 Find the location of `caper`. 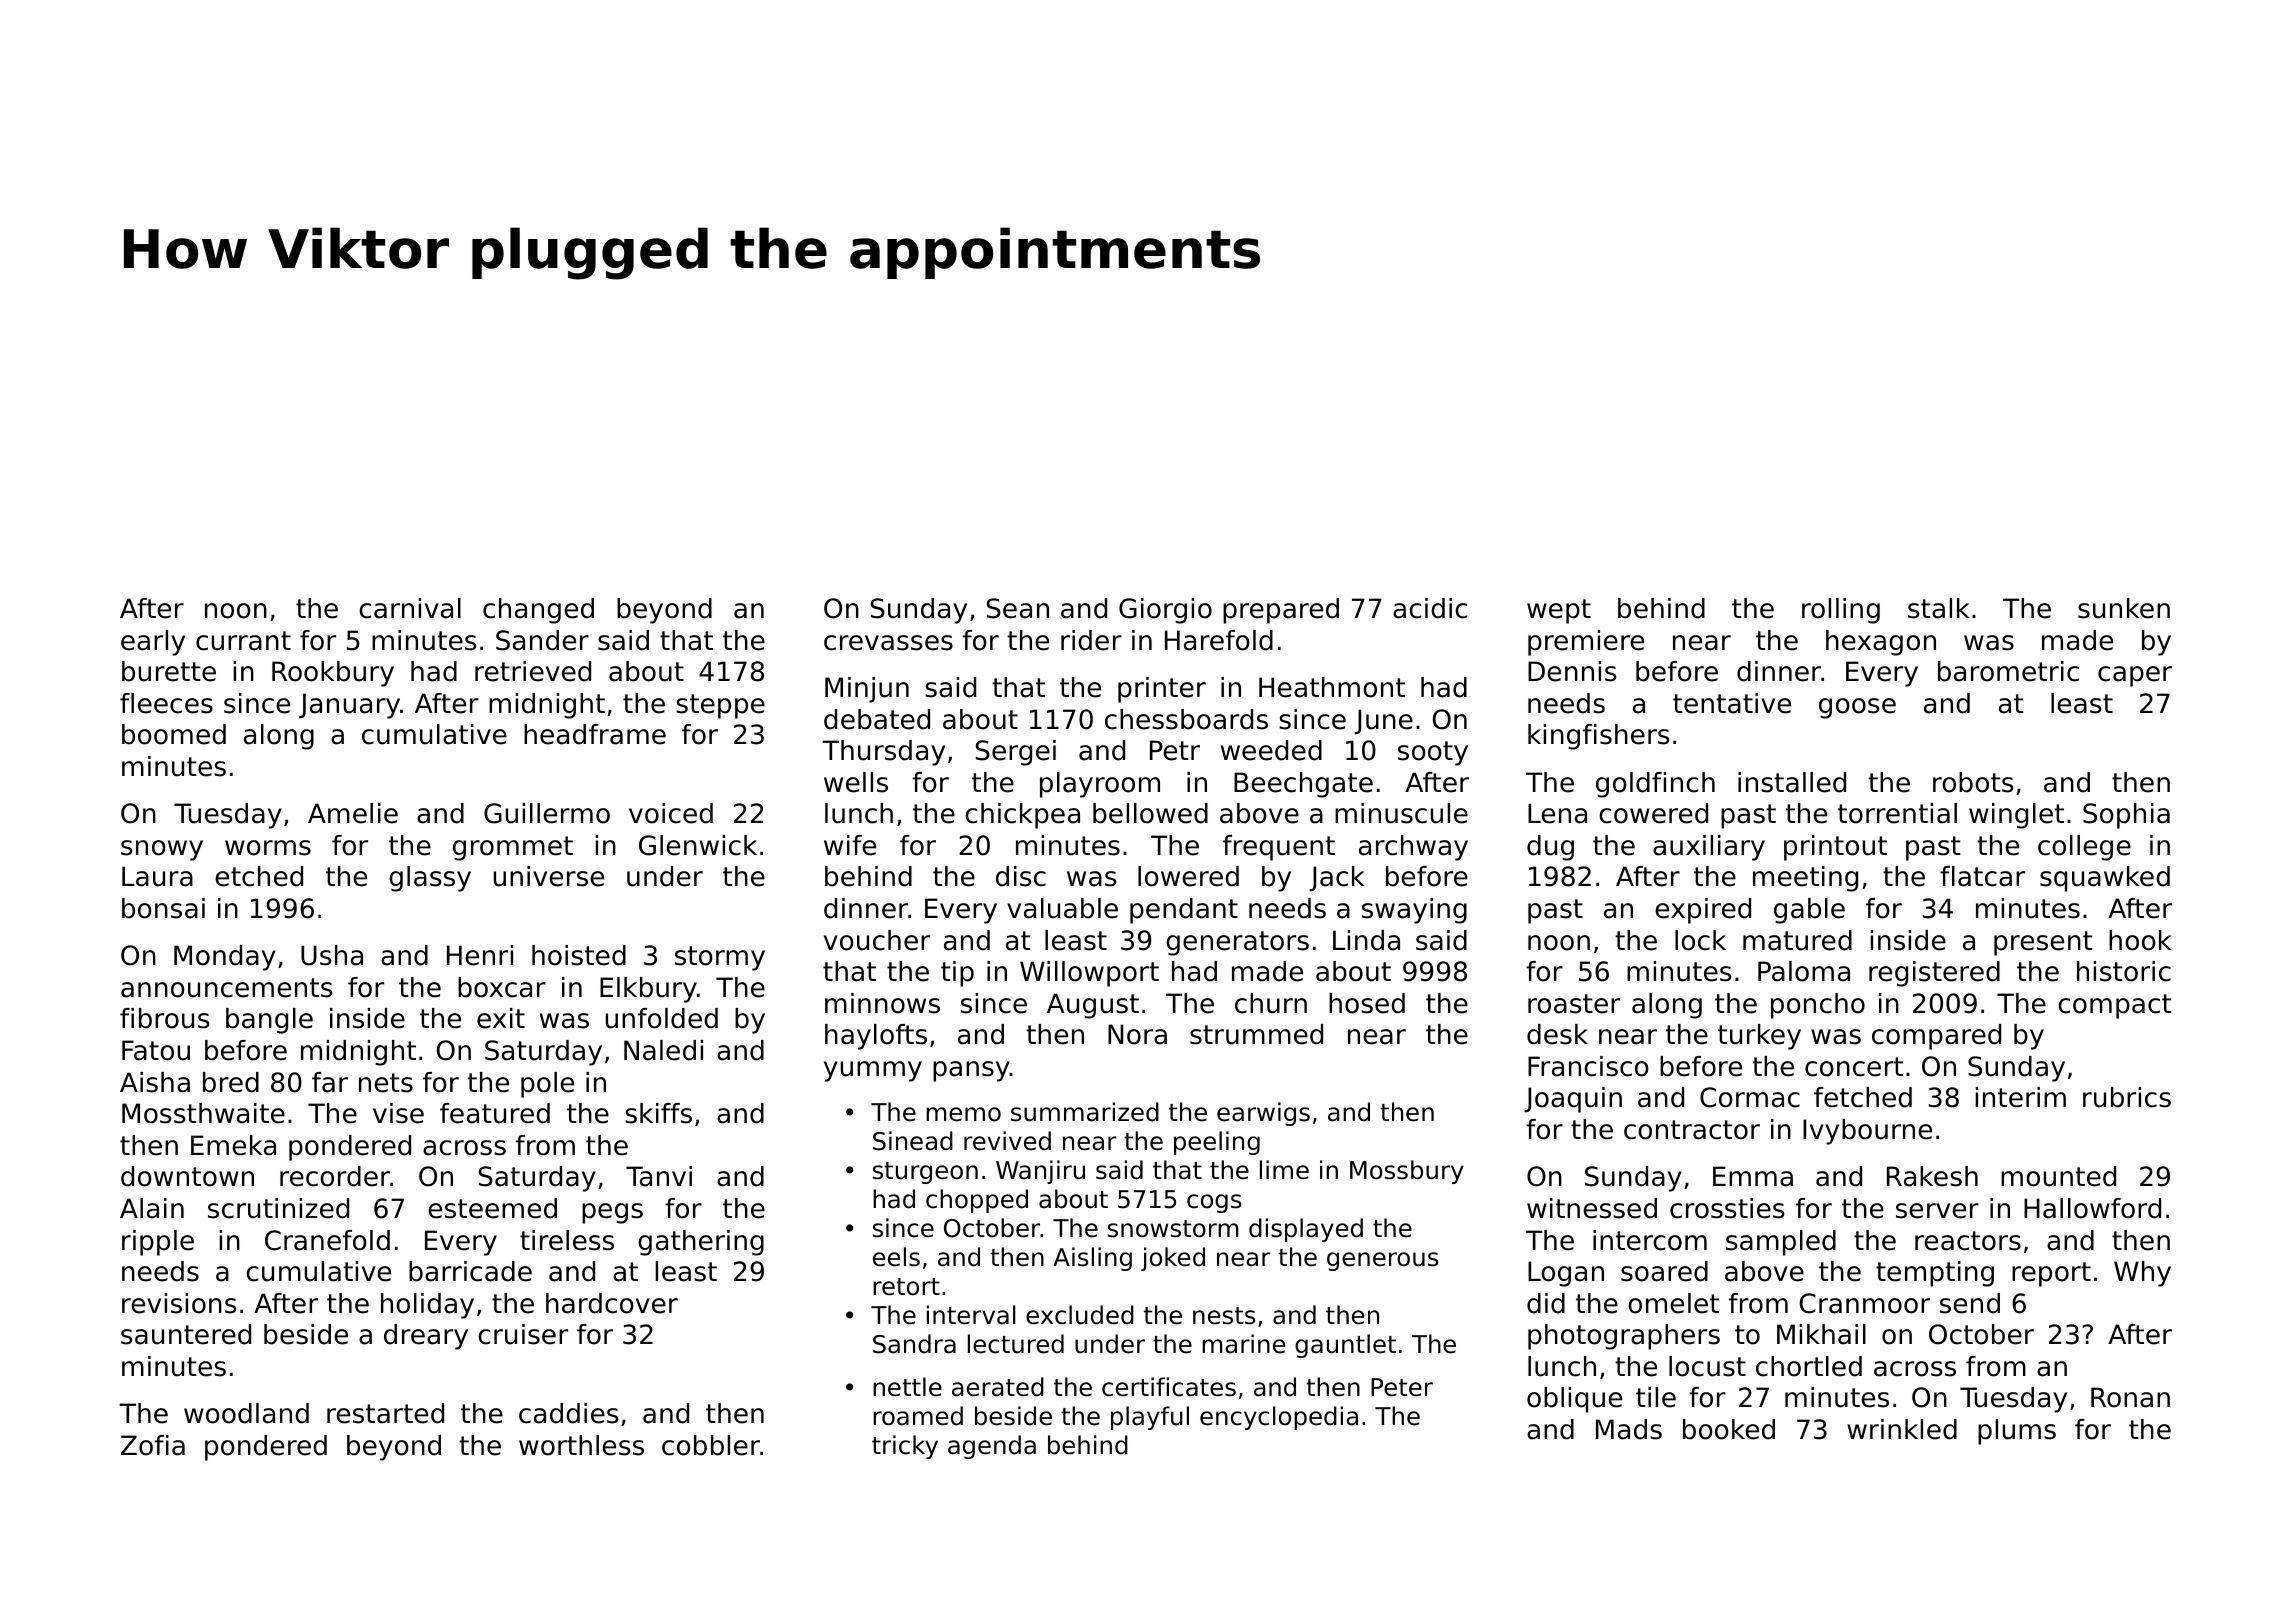

caper is located at coordinates (2135, 676).
